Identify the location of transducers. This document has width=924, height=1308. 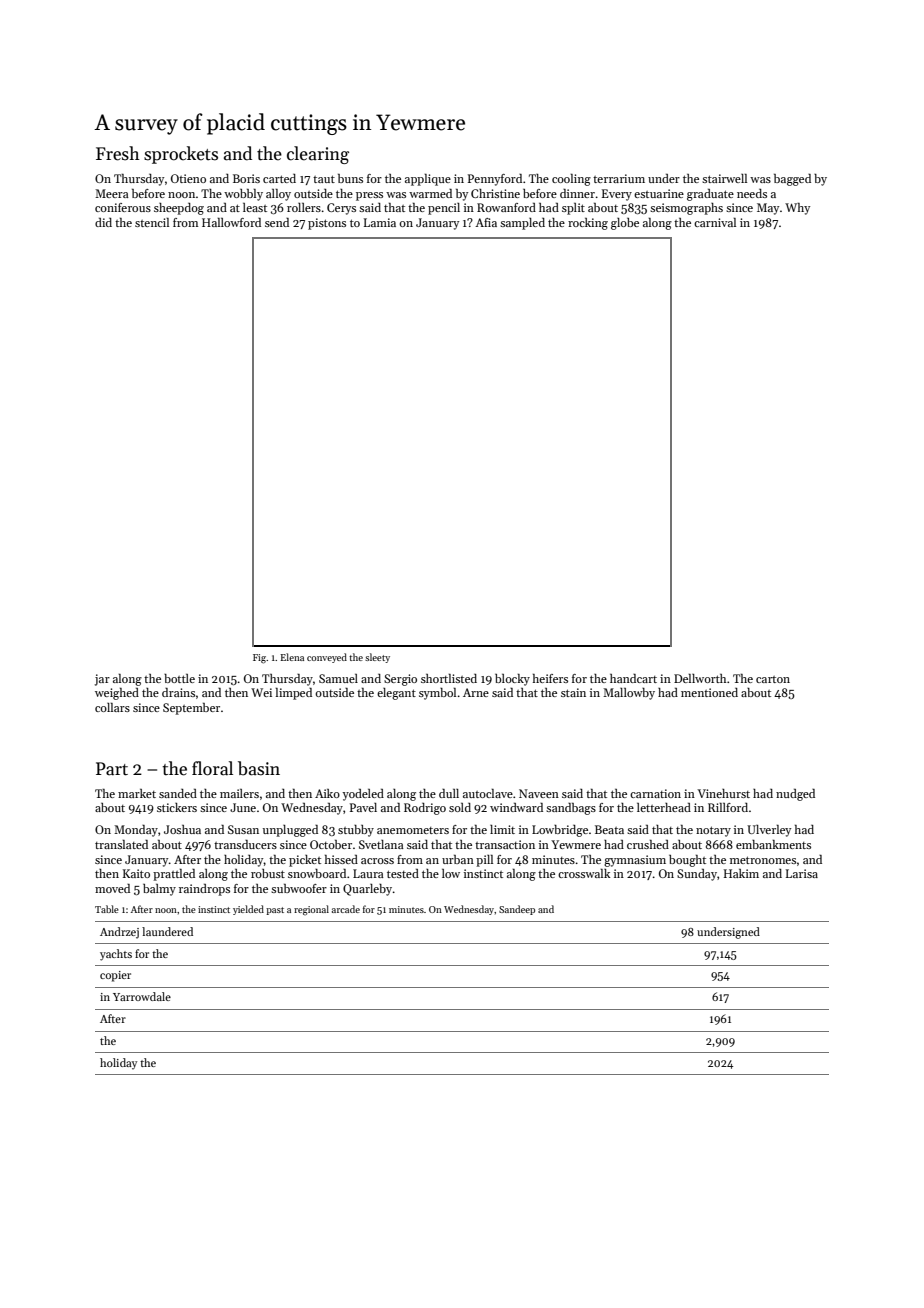
(245, 844).
